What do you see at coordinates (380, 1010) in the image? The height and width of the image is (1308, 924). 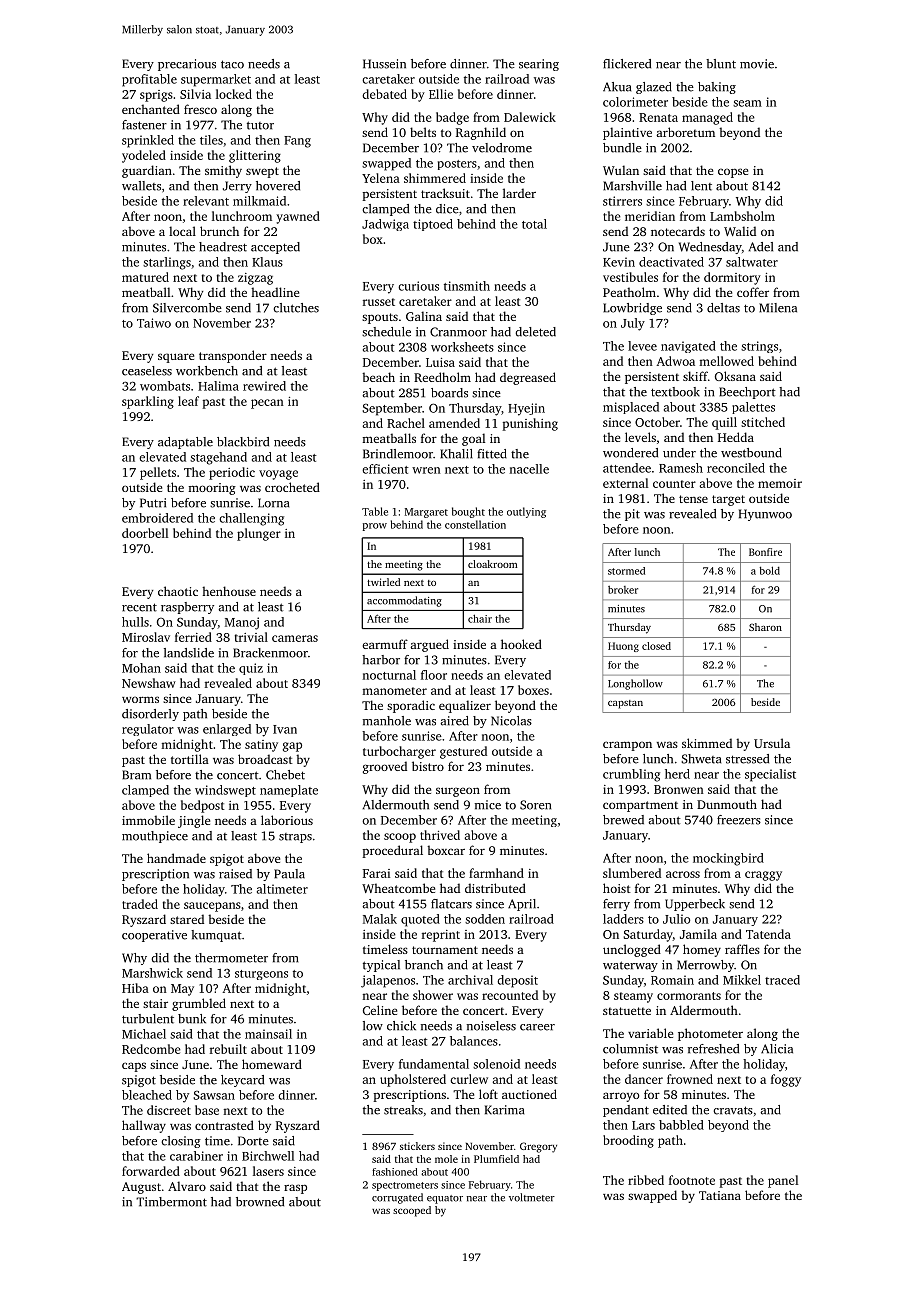 I see `Celine` at bounding box center [380, 1010].
